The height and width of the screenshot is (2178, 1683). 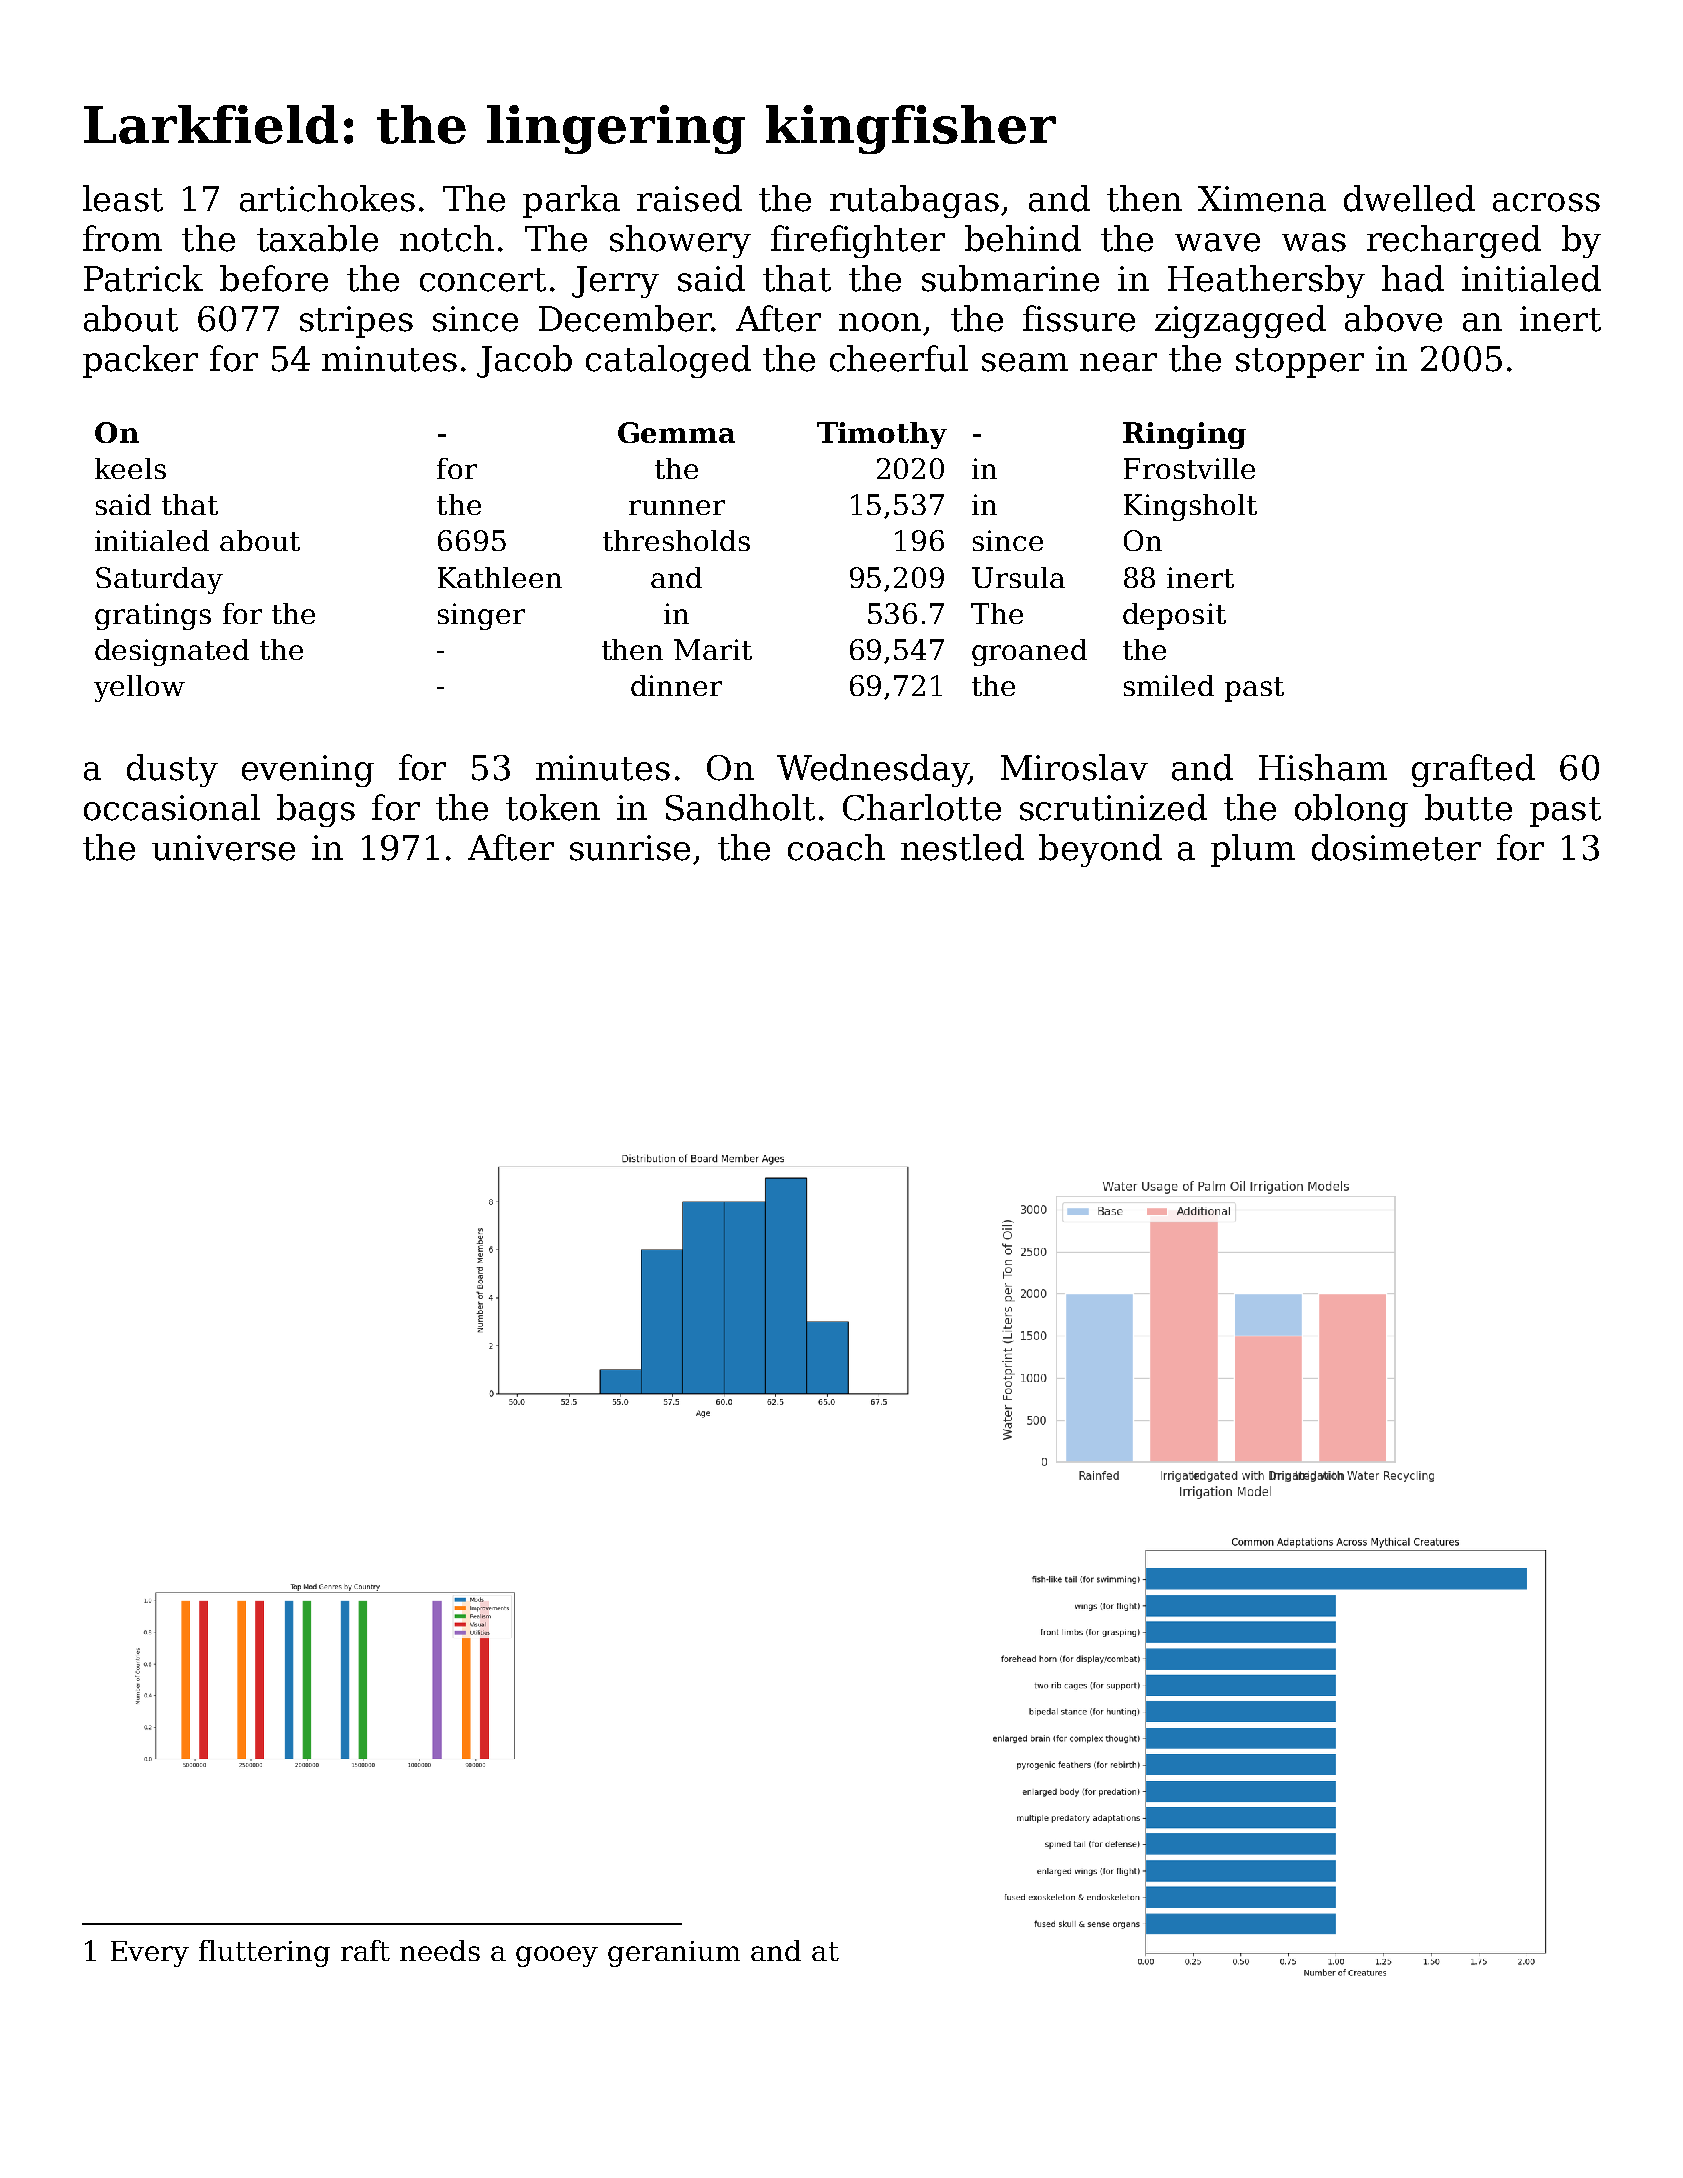 What do you see at coordinates (150, 1954) in the screenshot?
I see `Every` at bounding box center [150, 1954].
